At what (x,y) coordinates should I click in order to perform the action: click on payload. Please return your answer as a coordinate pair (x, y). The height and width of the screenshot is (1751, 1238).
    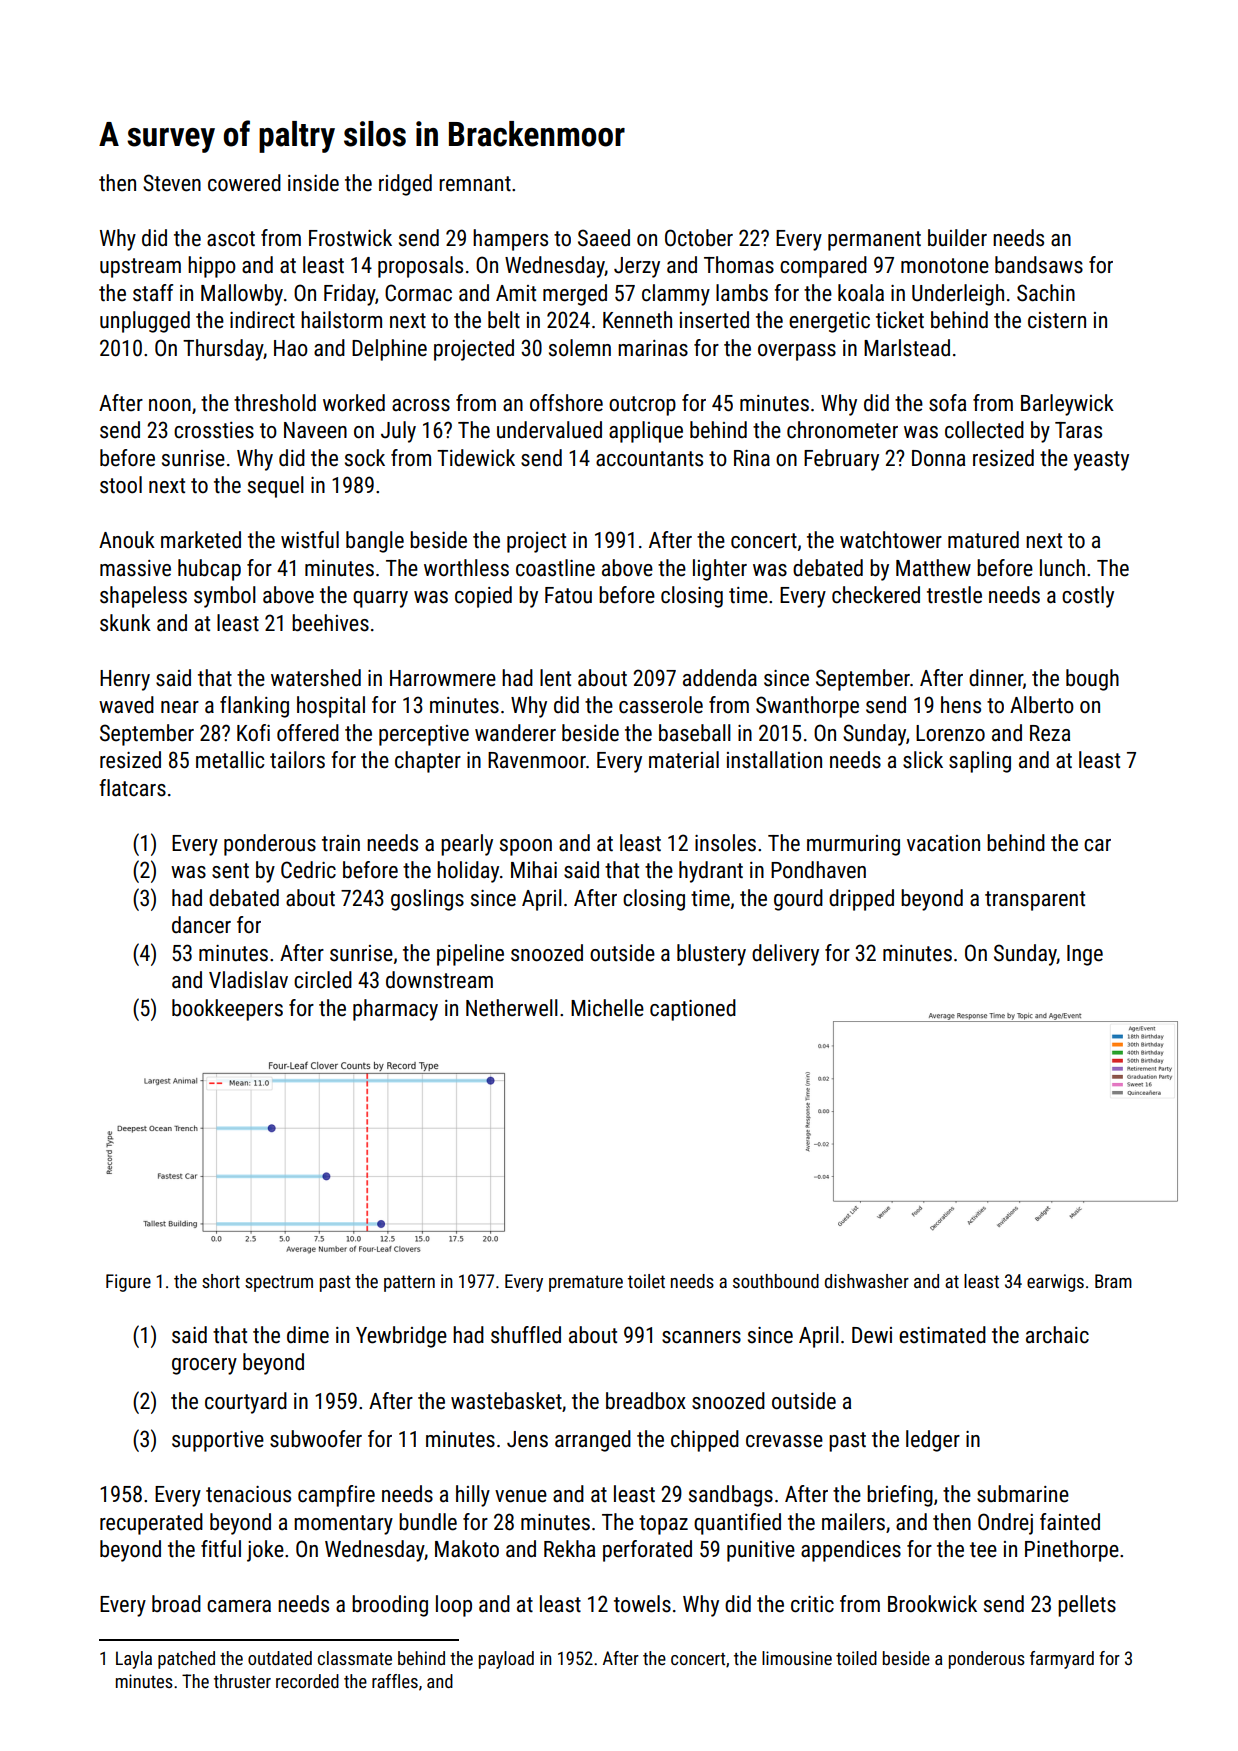
    Looking at the image, I should click on (506, 1660).
